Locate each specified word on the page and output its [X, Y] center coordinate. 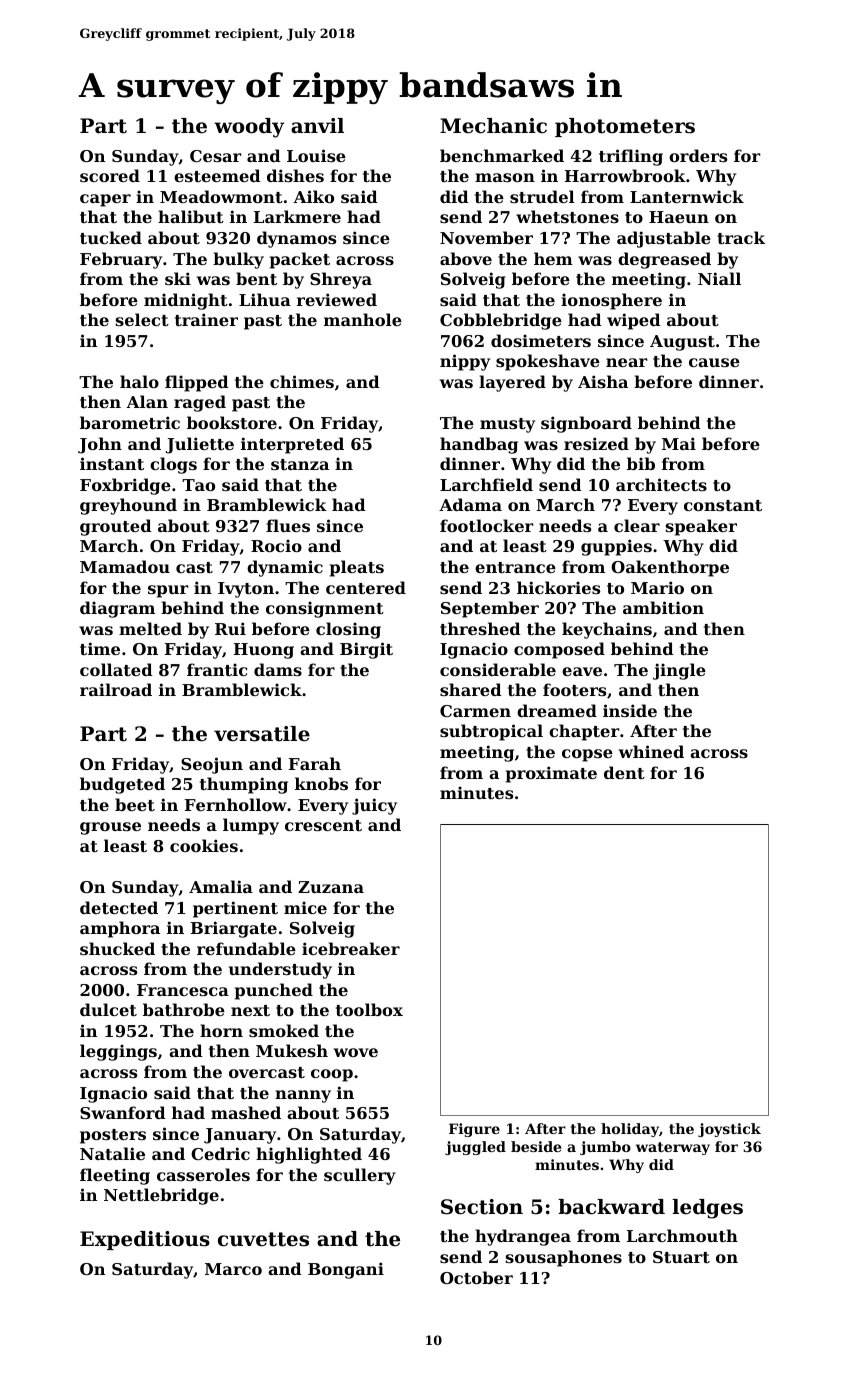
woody [249, 128]
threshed [480, 628]
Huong [264, 651]
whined [651, 751]
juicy [374, 806]
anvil [317, 125]
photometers [625, 127]
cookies [204, 845]
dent [624, 772]
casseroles [203, 1174]
